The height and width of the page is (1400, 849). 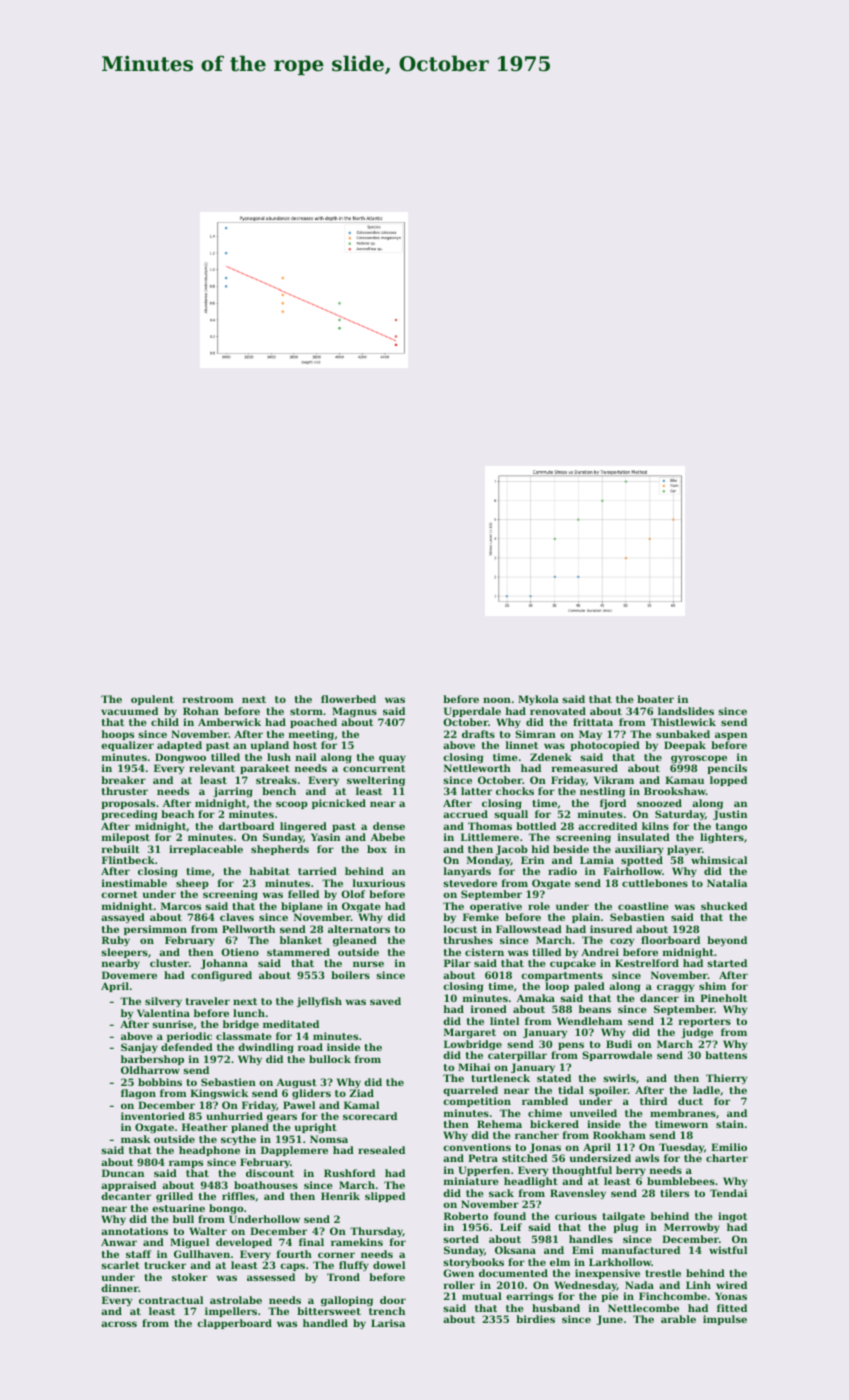 What do you see at coordinates (483, 1158) in the page?
I see `Petra` at bounding box center [483, 1158].
